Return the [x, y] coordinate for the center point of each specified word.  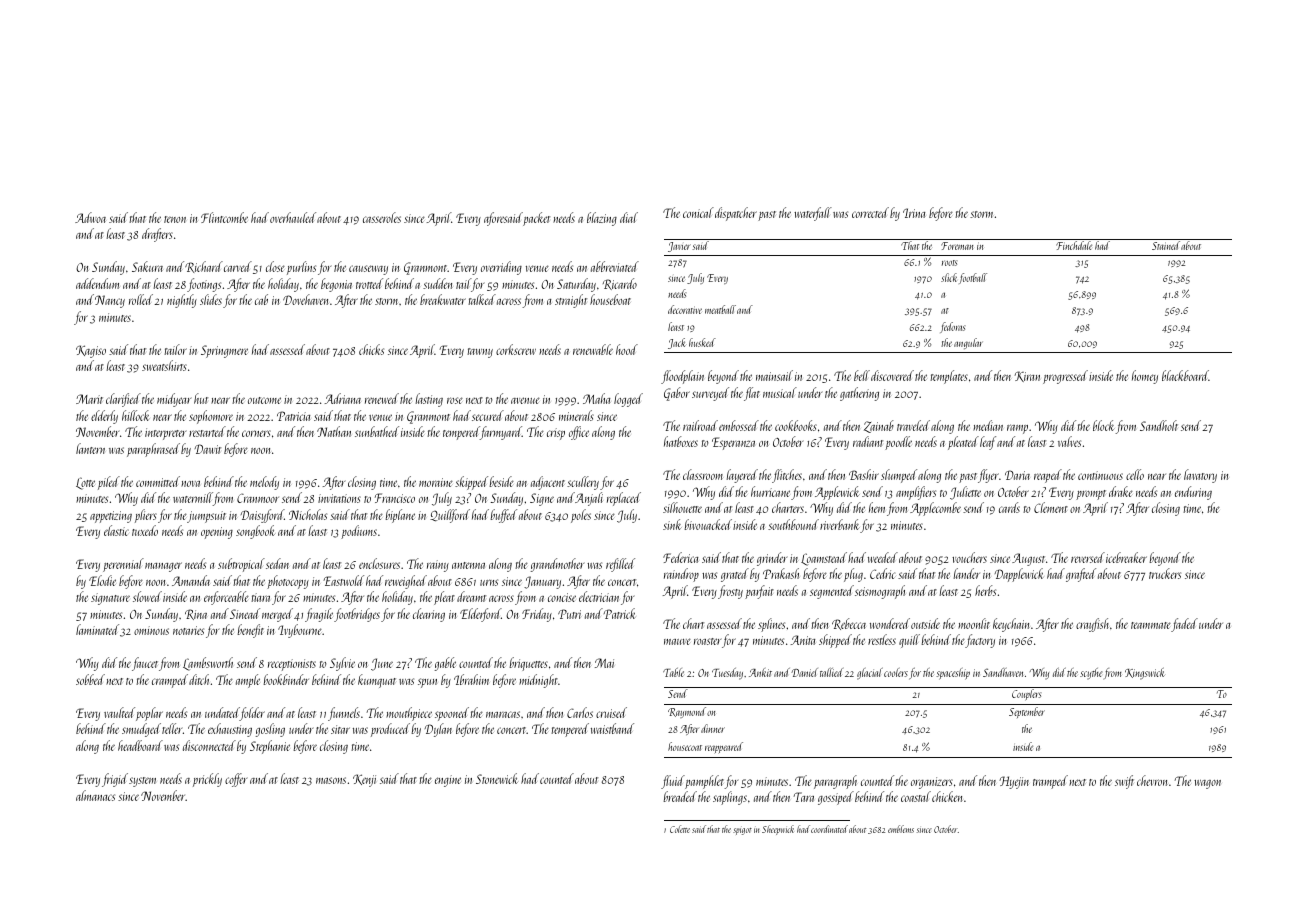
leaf [988, 443]
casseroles [382, 217]
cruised [611, 712]
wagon [1207, 784]
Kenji [364, 780]
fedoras [953, 327]
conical [698, 212]
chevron [1152, 780]
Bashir [864, 474]
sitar [340, 729]
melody [264, 483]
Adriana [343, 398]
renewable [593, 349]
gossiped [836, 798]
